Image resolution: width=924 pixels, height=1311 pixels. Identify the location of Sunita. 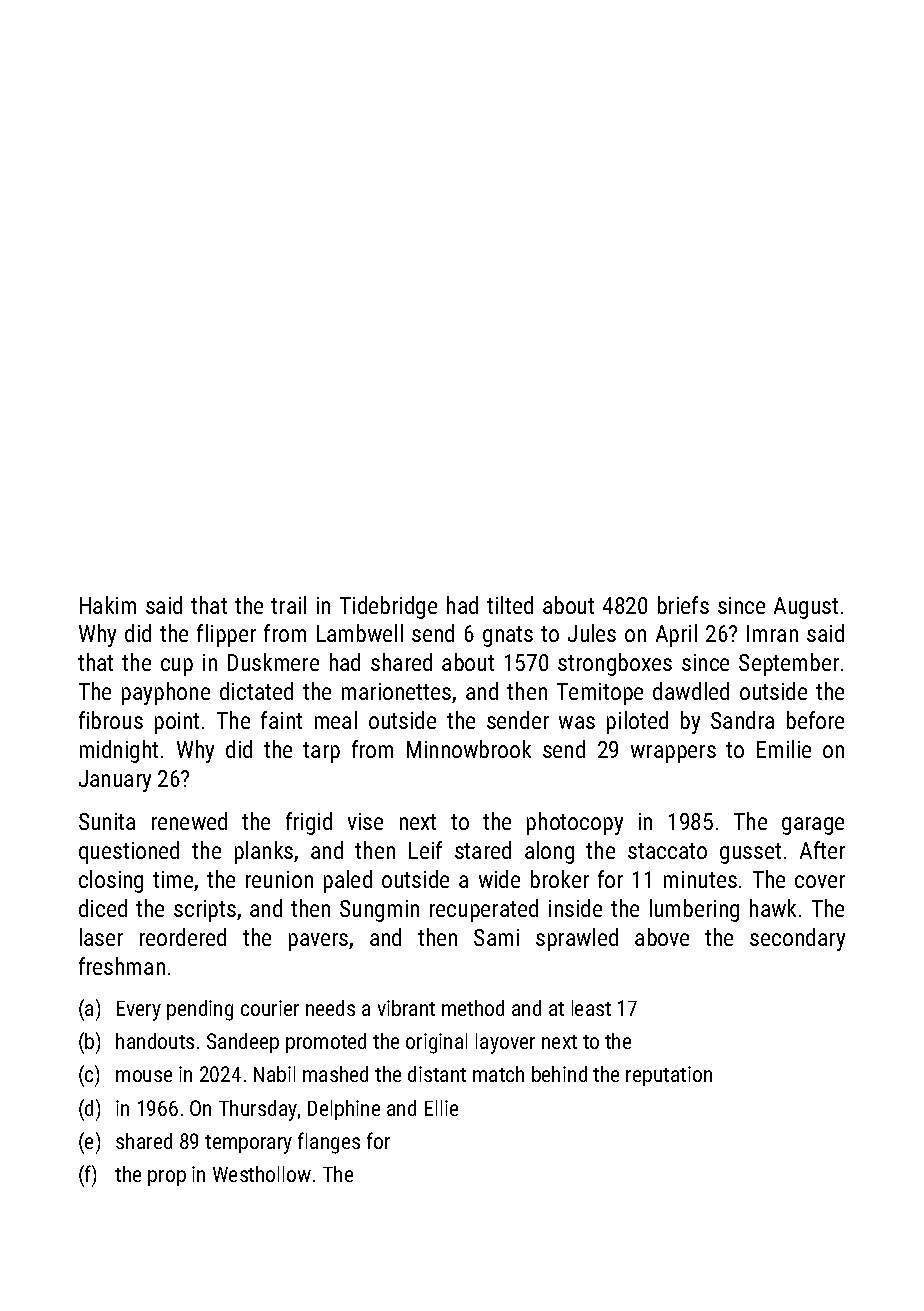
(107, 821).
